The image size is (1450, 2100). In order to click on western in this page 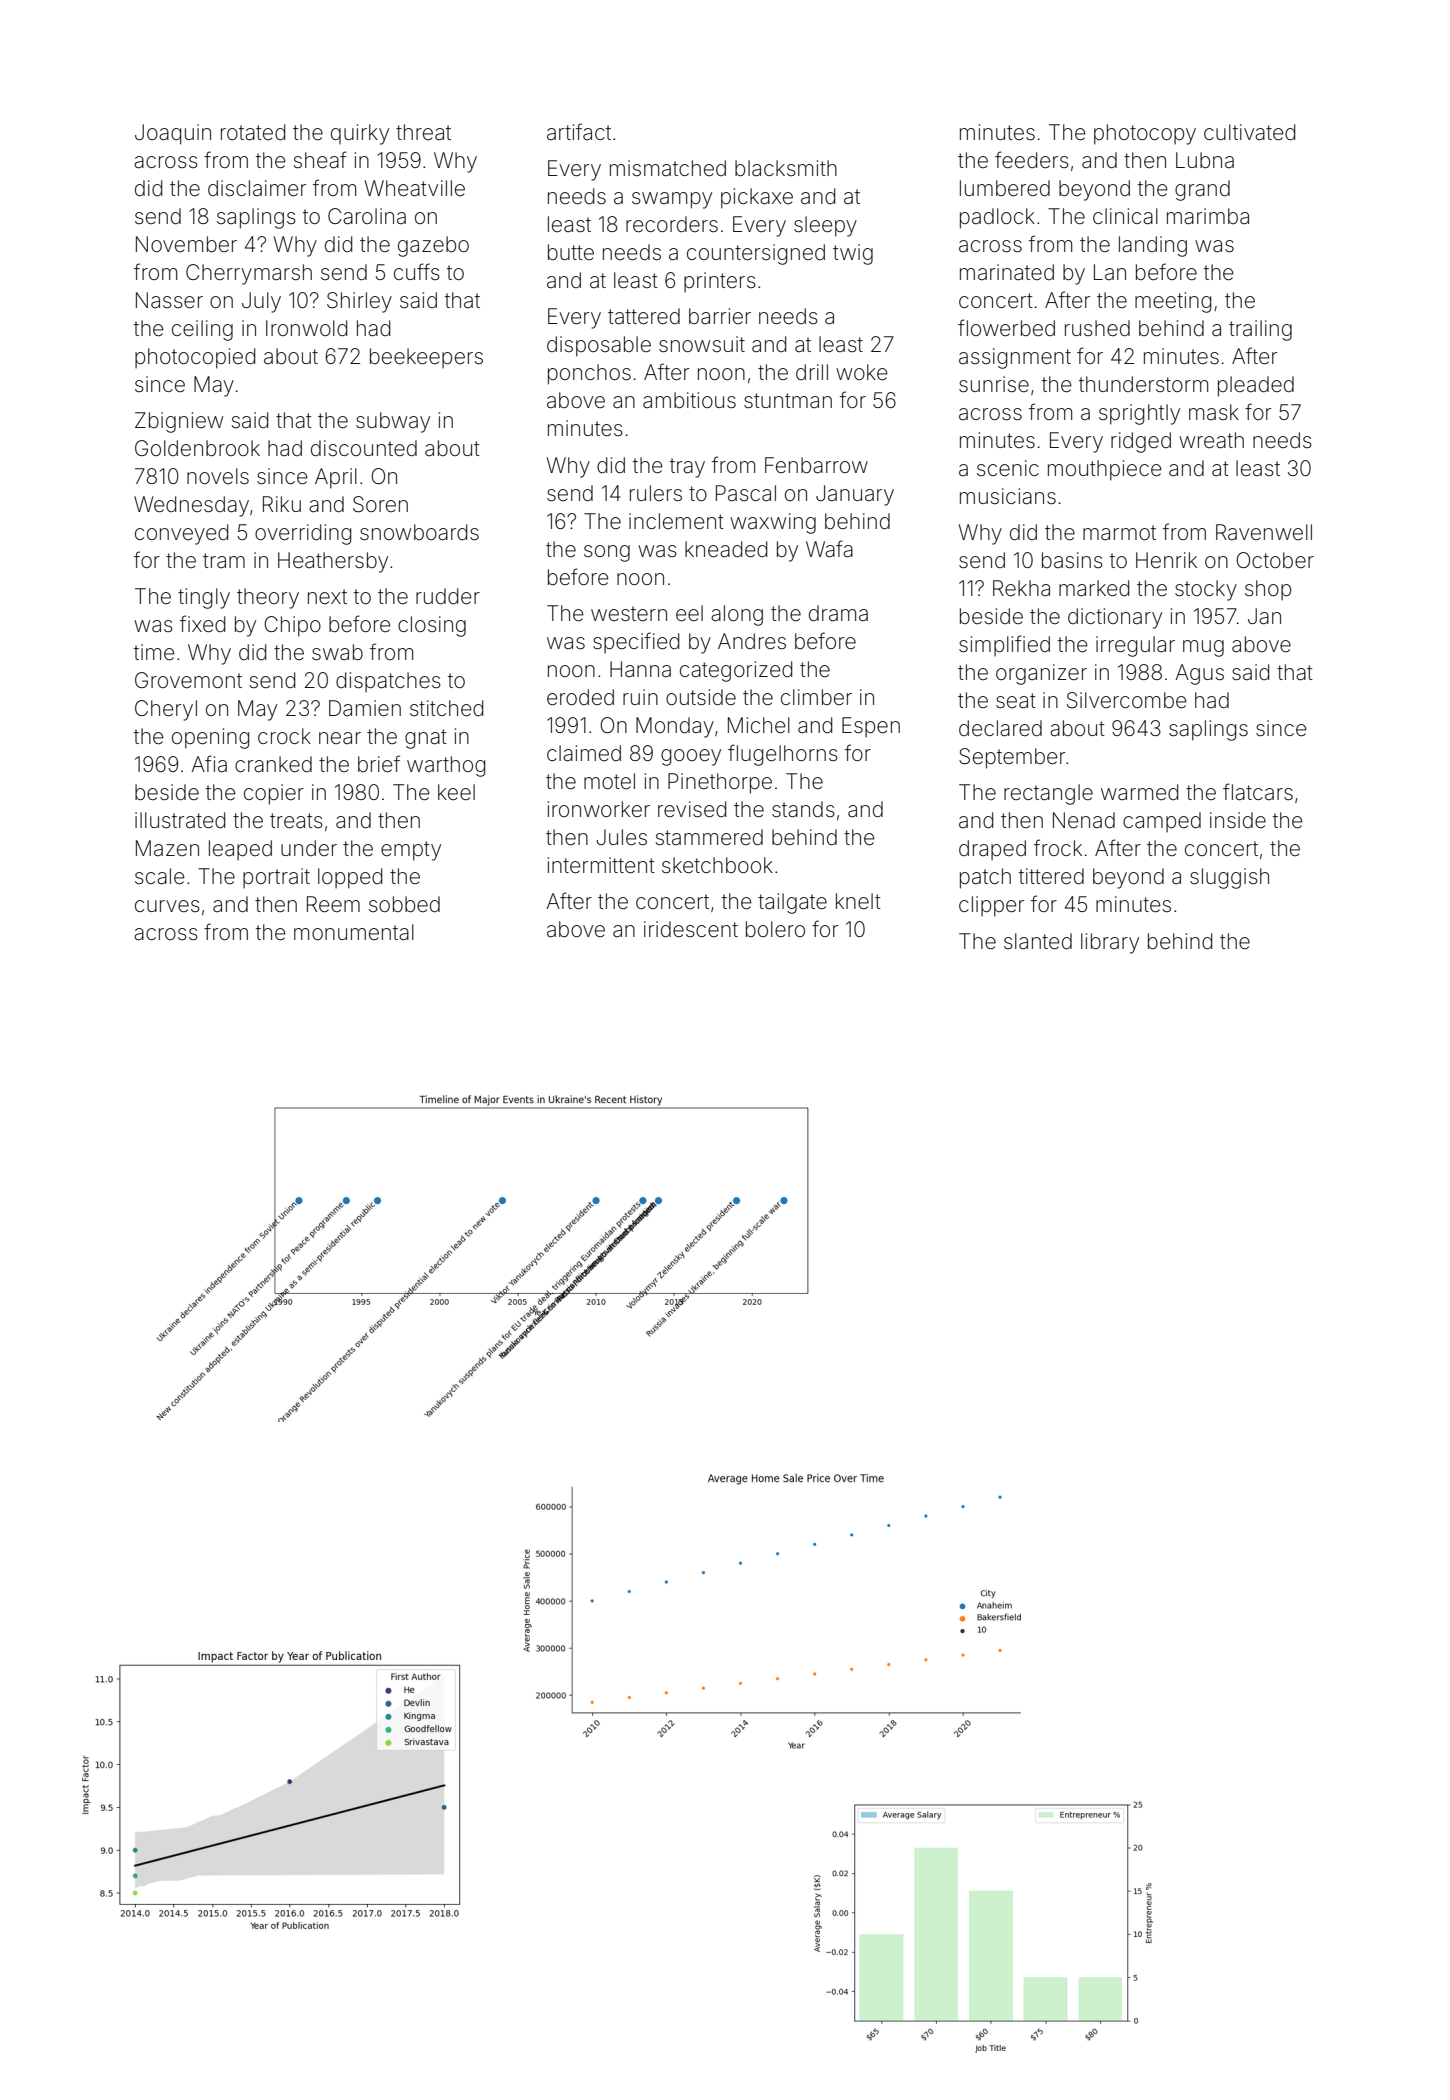, I will do `click(629, 613)`.
